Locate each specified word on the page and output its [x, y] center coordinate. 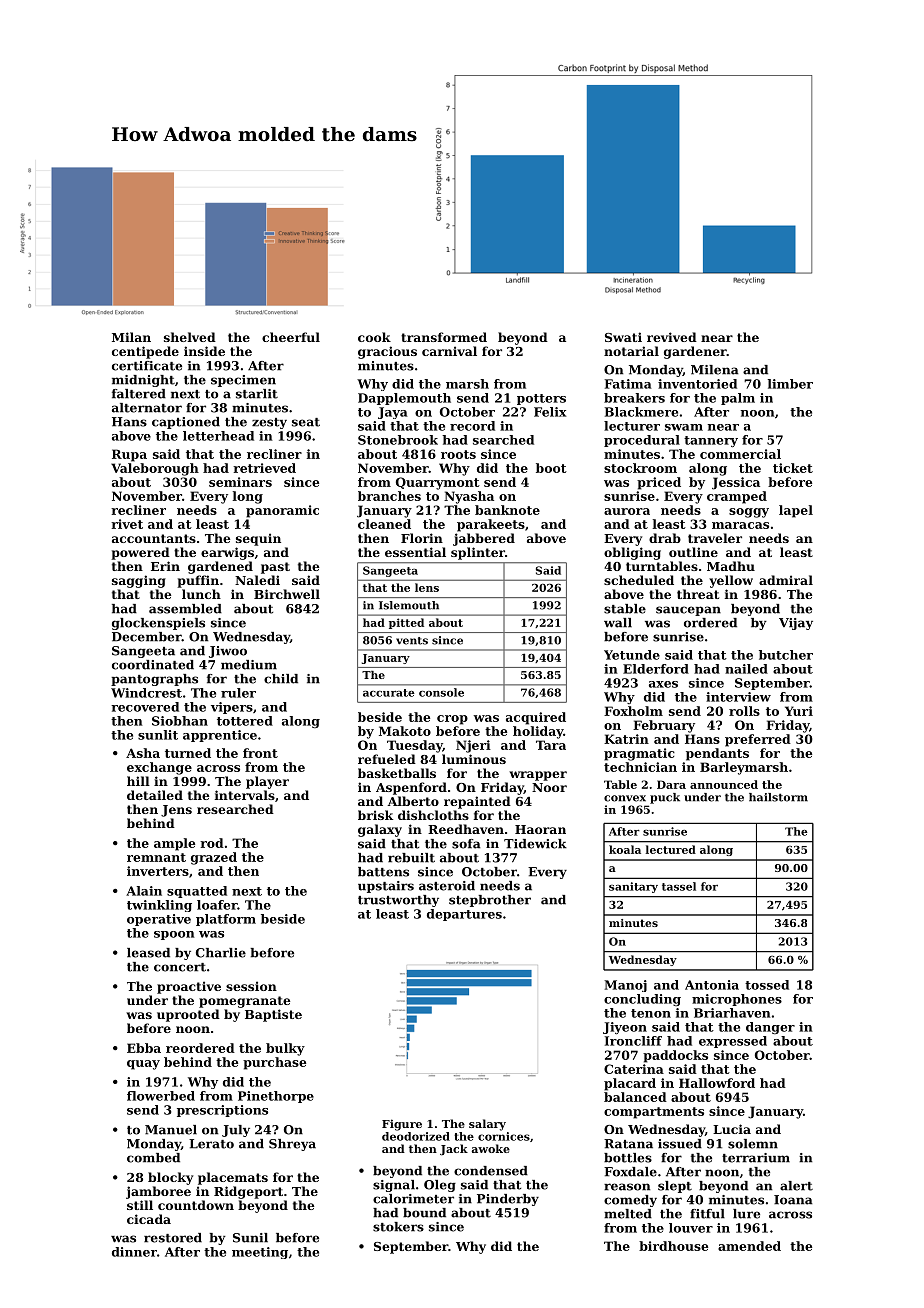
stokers [398, 1227]
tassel [679, 886]
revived [672, 337]
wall [618, 623]
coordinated [153, 665]
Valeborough [155, 469]
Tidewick [535, 844]
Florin [422, 538]
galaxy [380, 830]
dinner [134, 1252]
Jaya [393, 413]
